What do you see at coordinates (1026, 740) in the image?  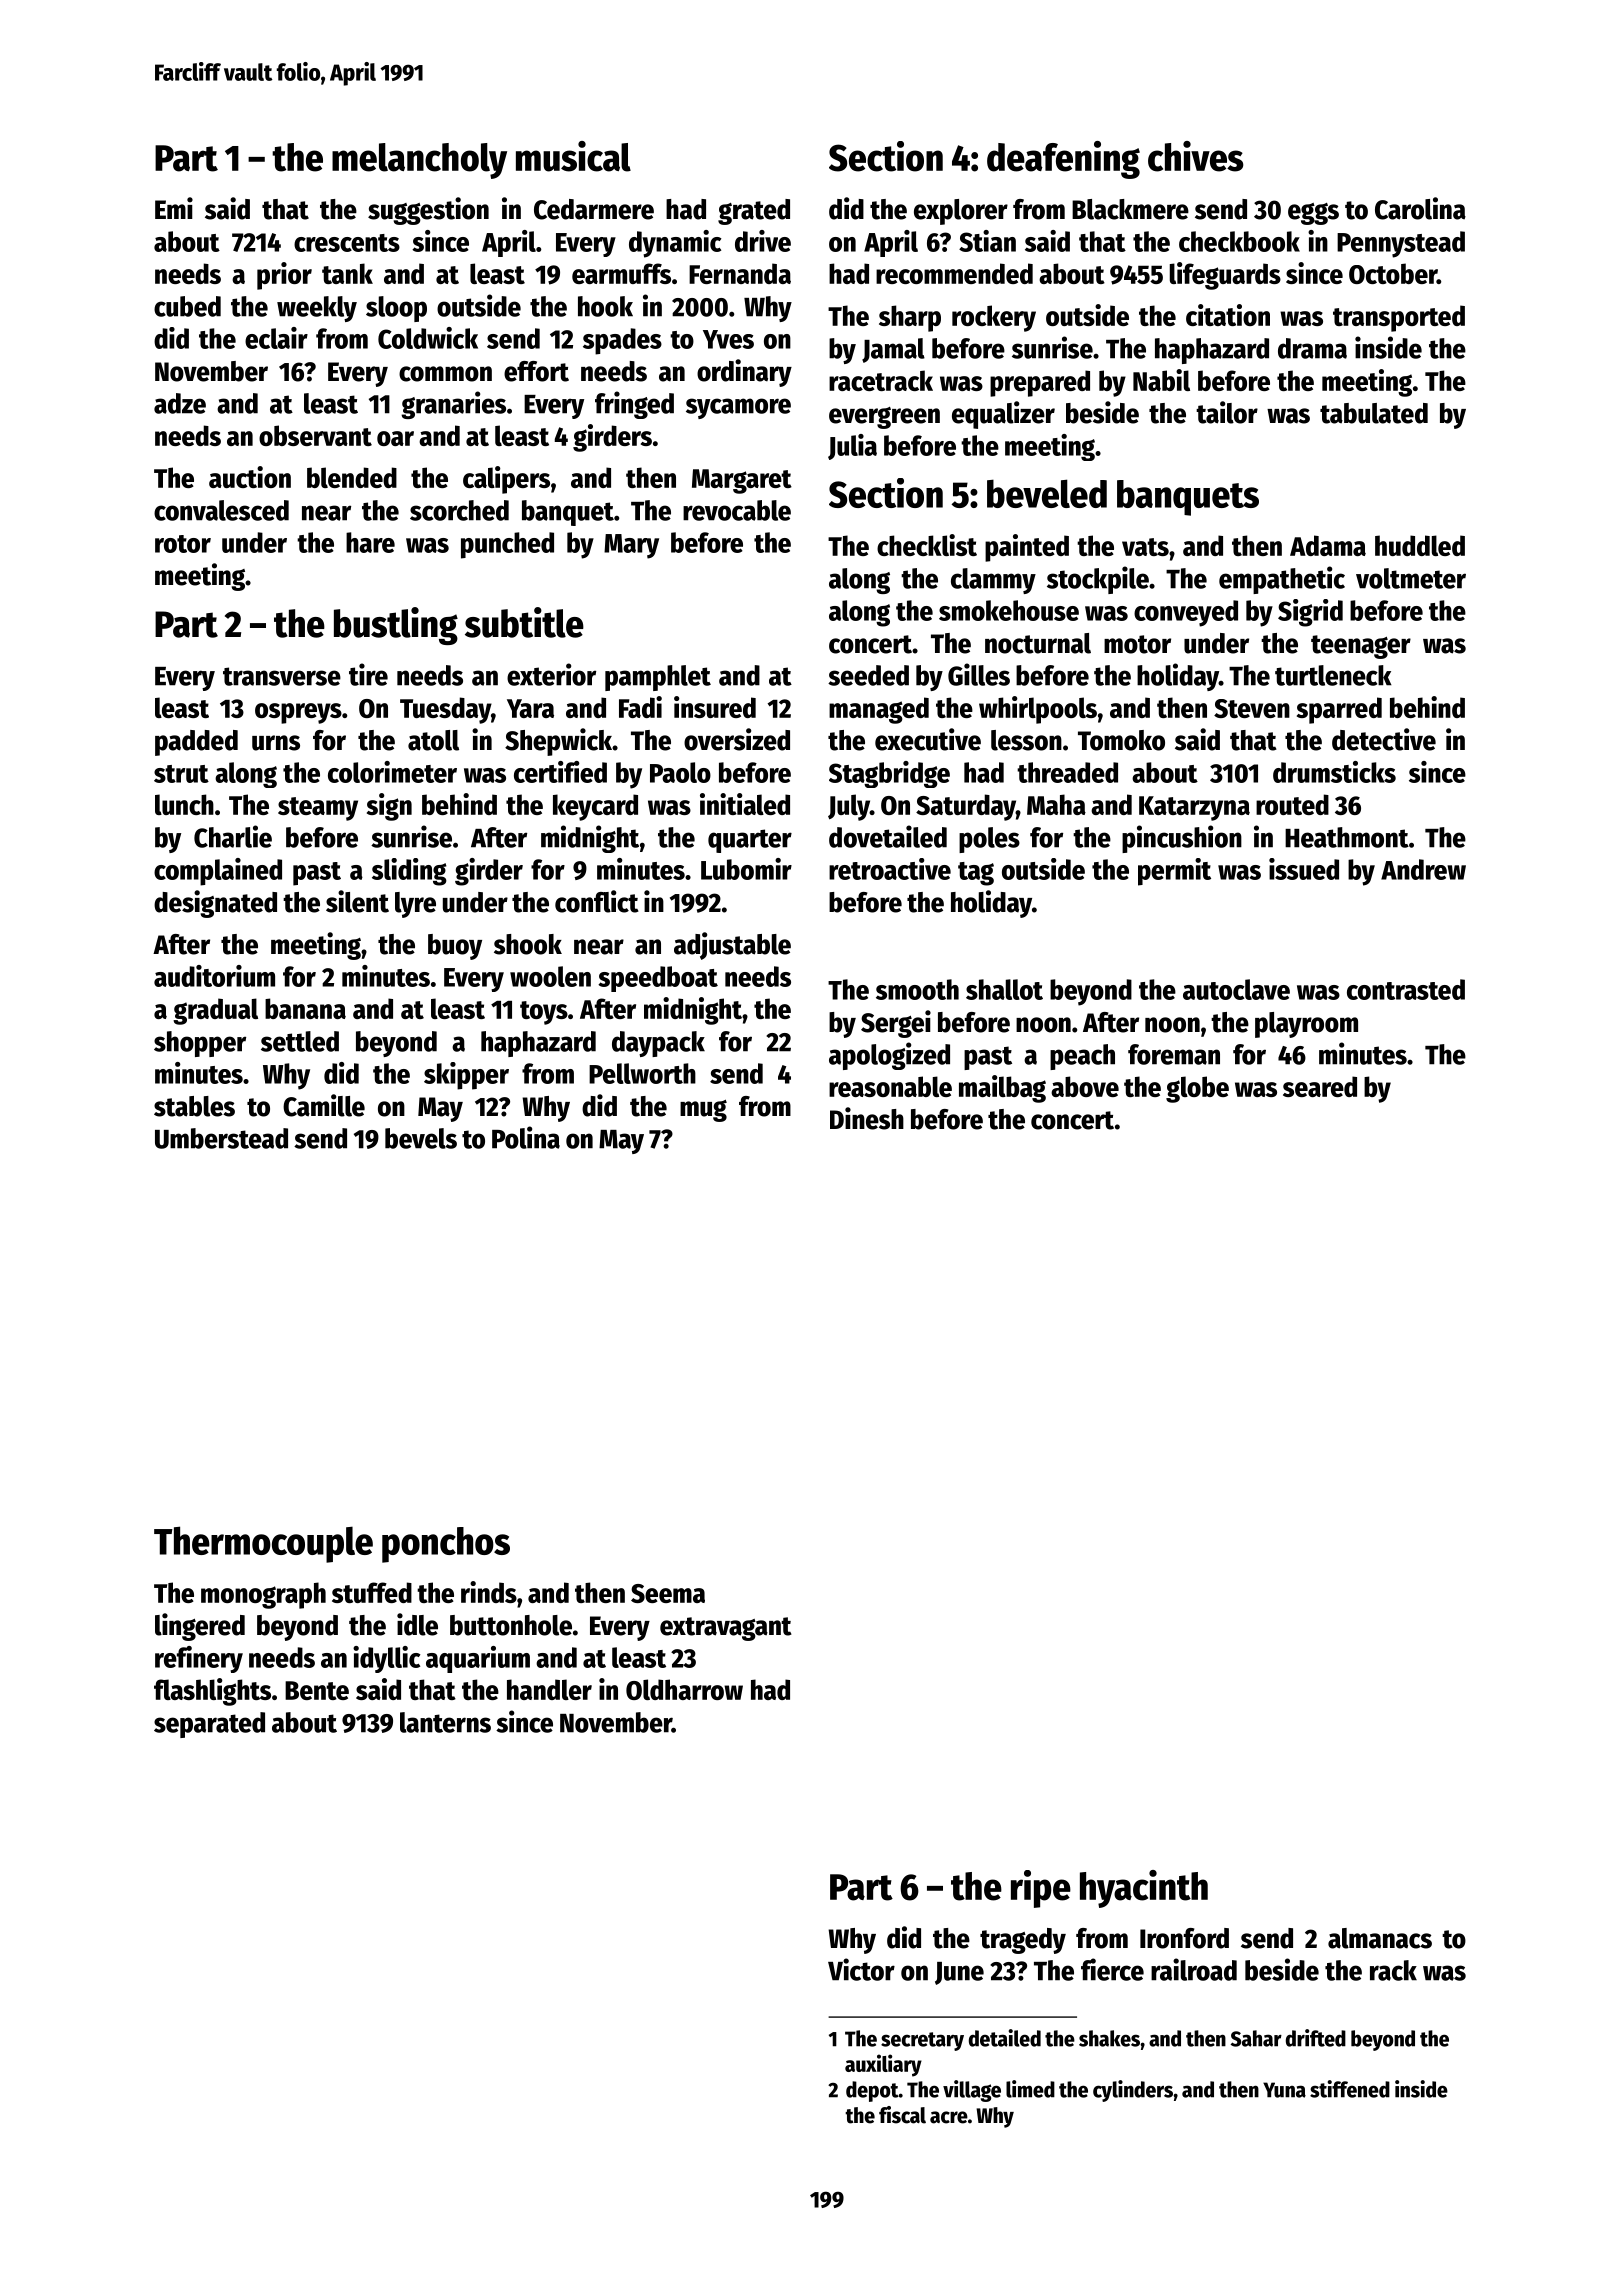 I see `lesson` at bounding box center [1026, 740].
